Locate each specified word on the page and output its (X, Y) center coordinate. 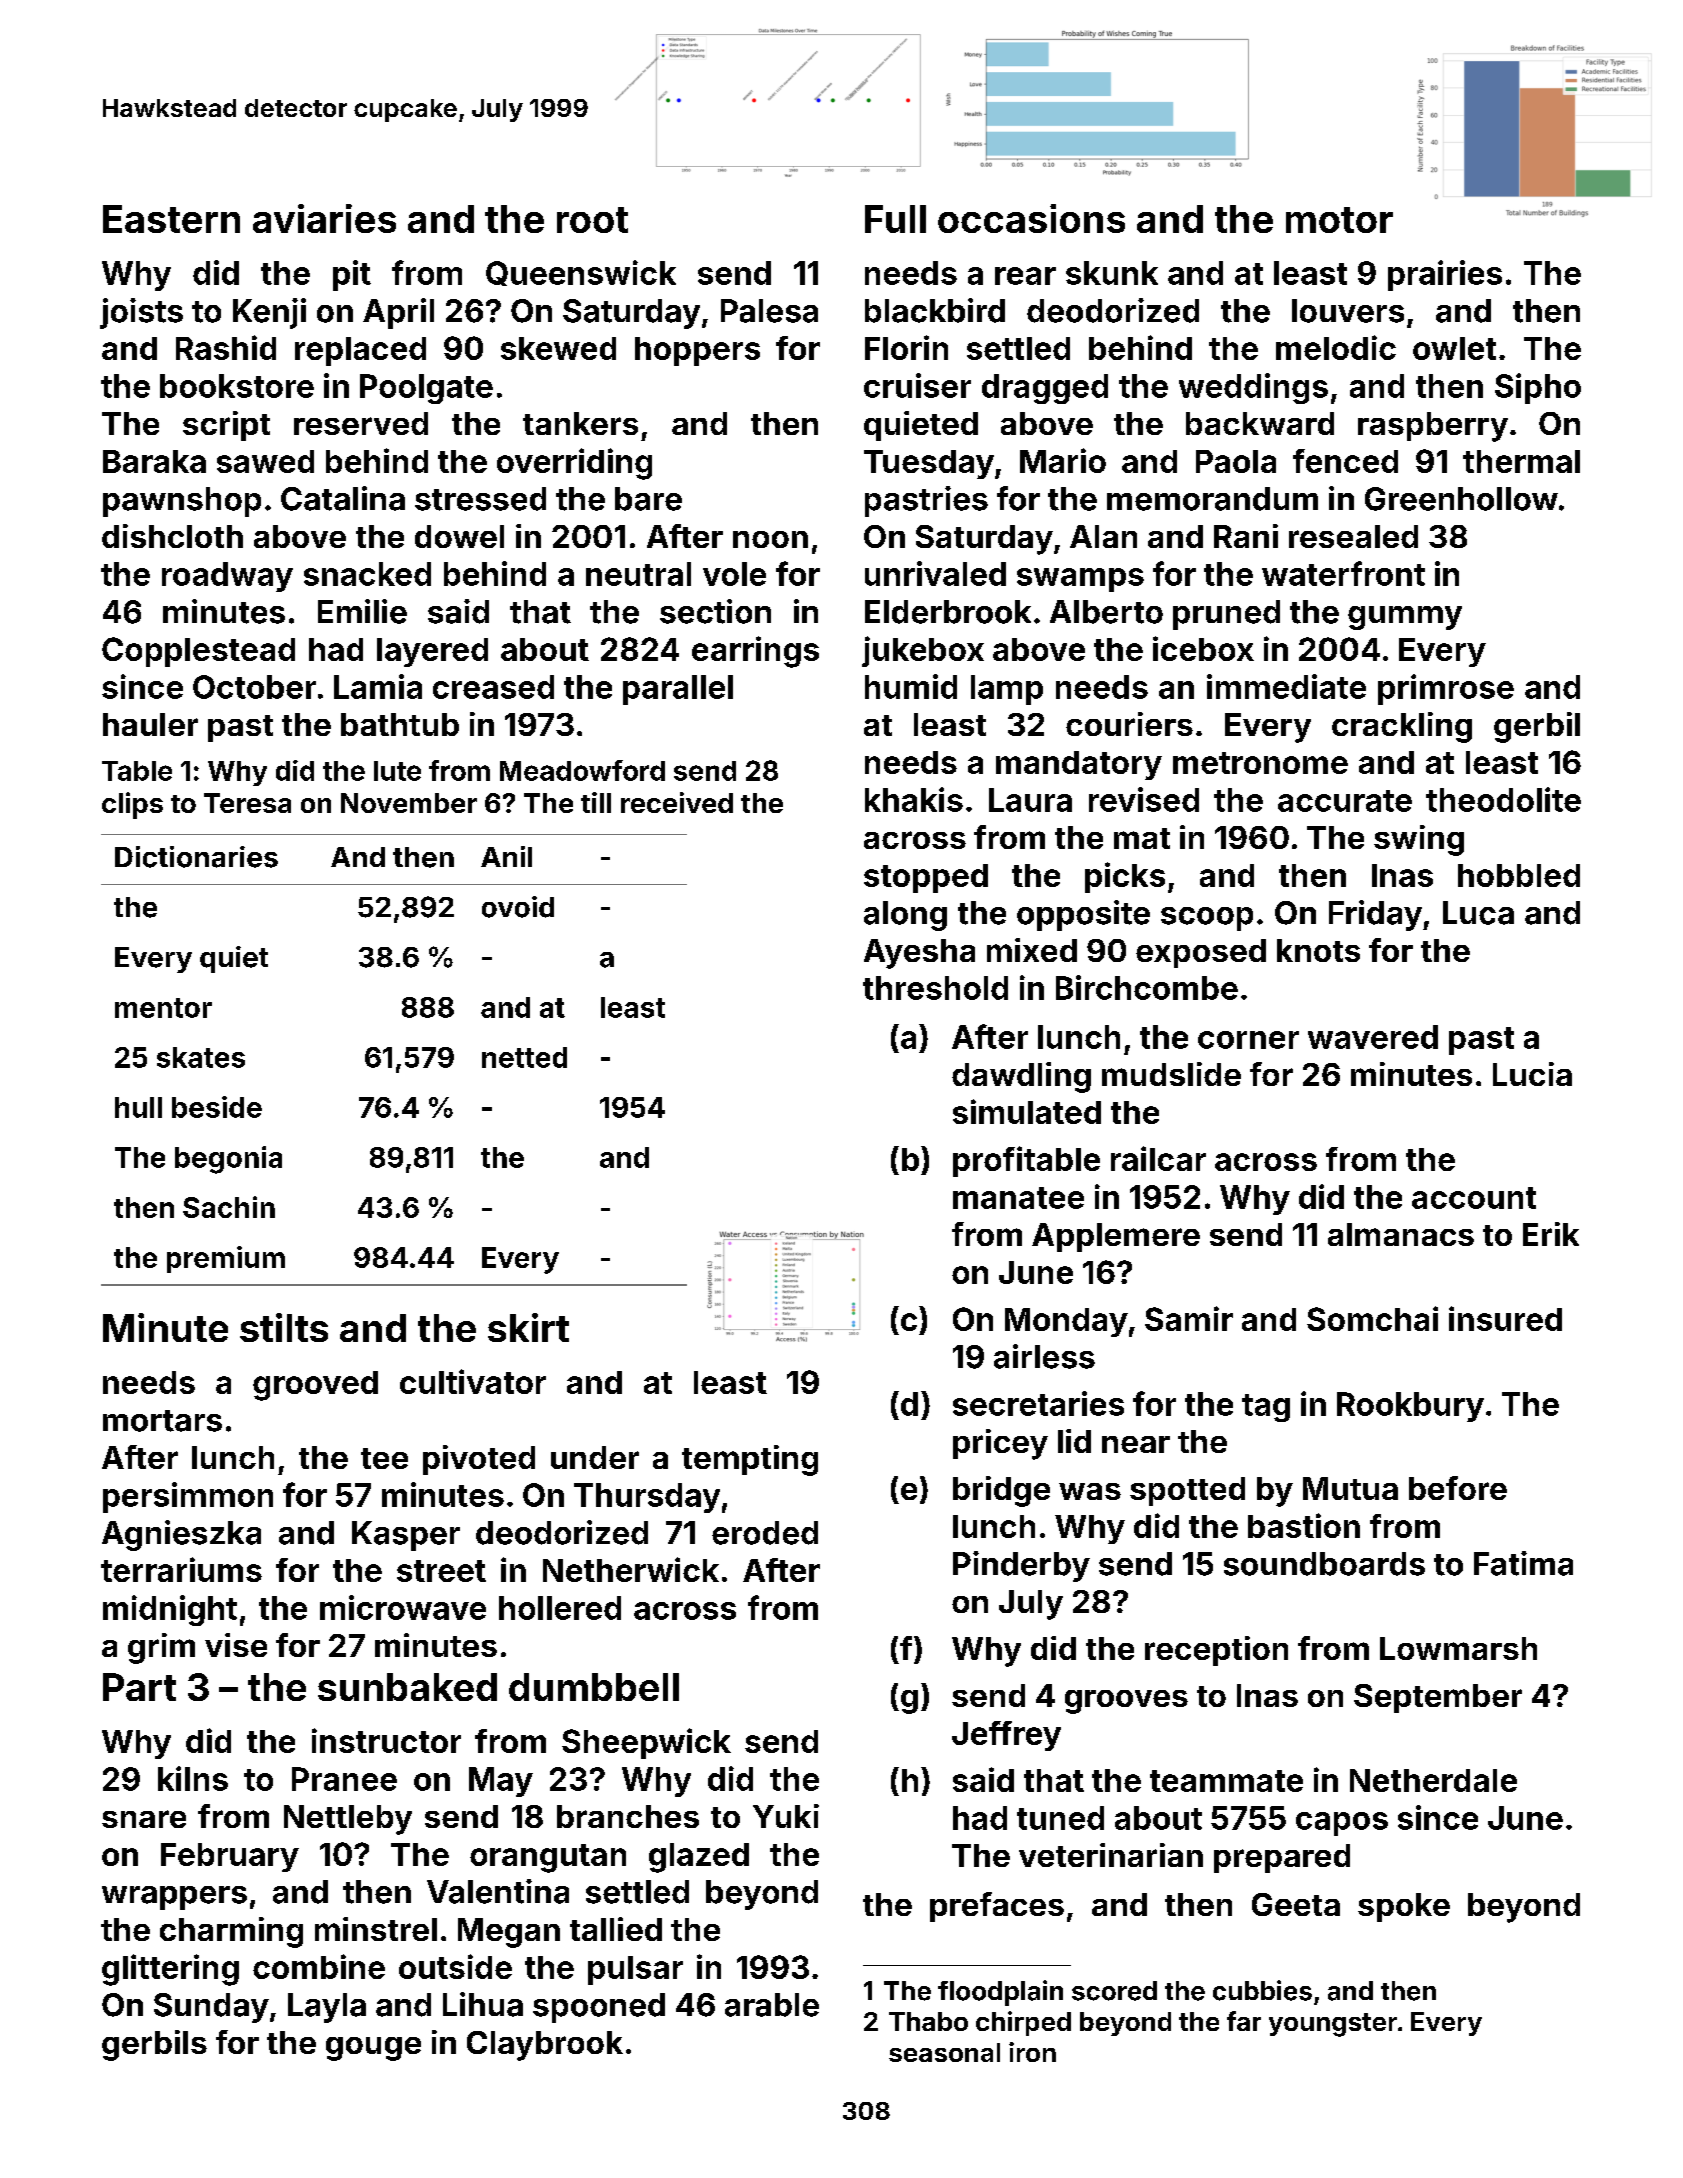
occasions (1031, 218)
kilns (193, 1778)
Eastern (171, 219)
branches (628, 1816)
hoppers (697, 351)
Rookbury (1410, 1407)
